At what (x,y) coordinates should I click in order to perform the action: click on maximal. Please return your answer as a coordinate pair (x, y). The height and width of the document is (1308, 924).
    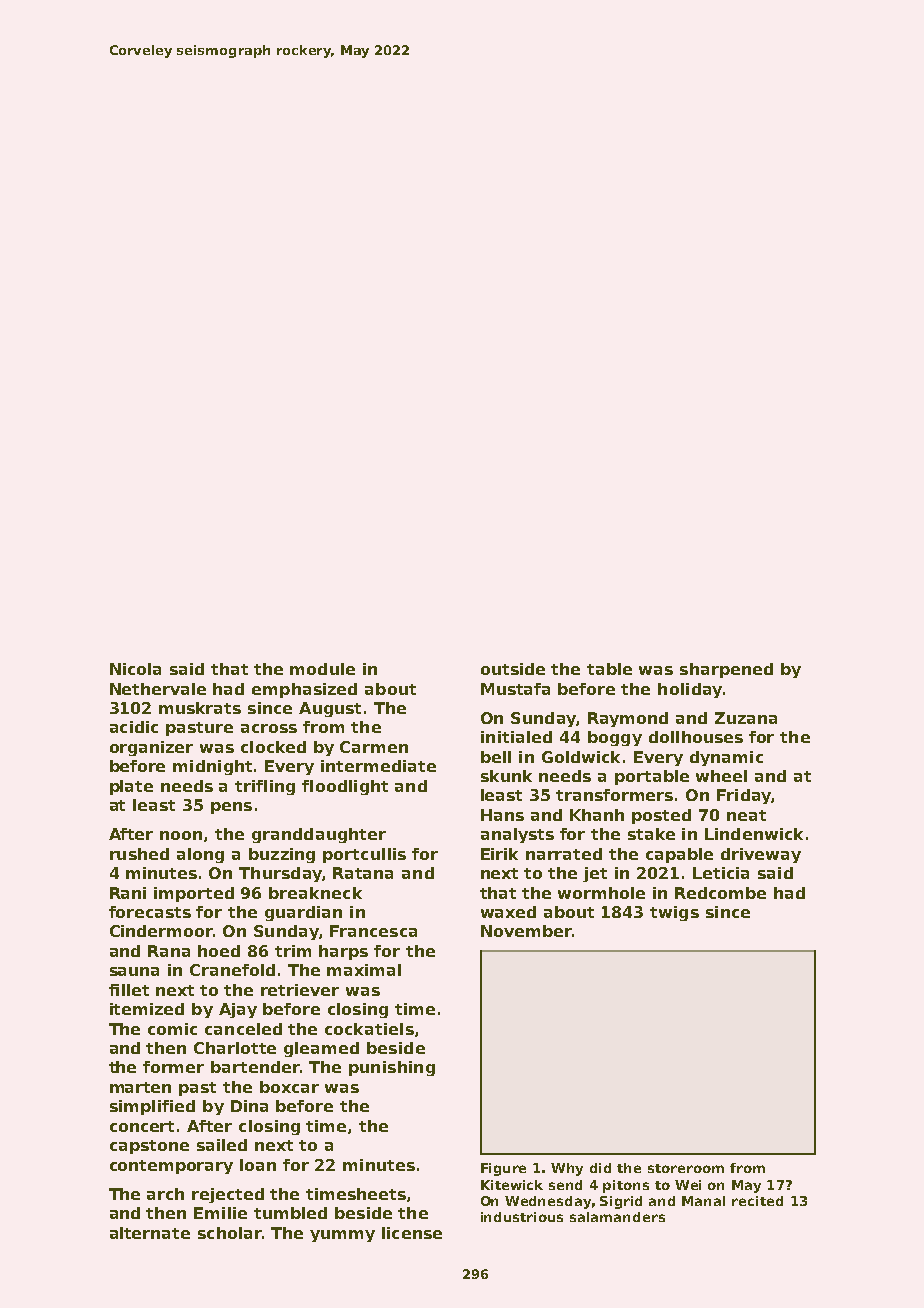
    Looking at the image, I should click on (364, 970).
